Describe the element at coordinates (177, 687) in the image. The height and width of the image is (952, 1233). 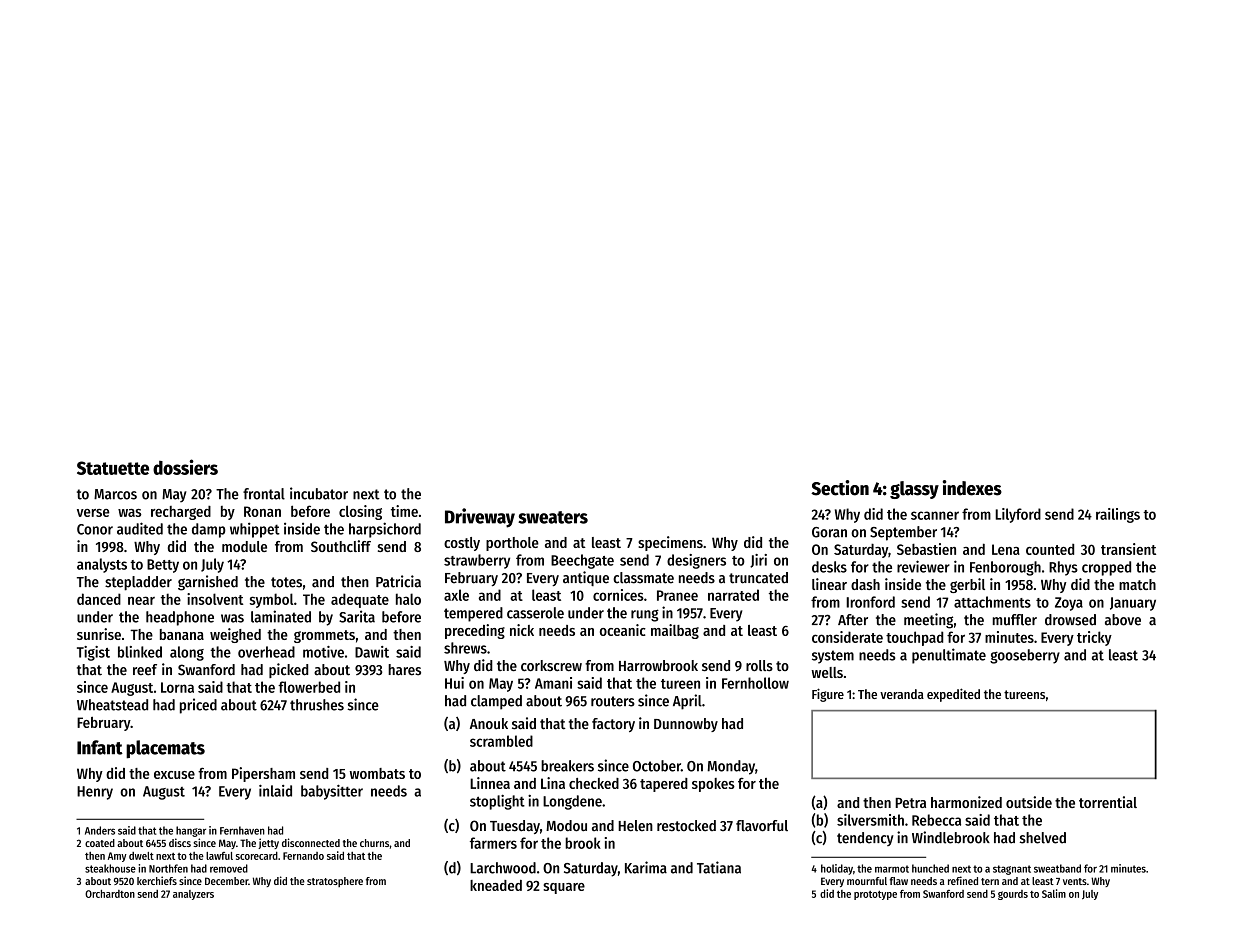
I see `Lorna` at that location.
